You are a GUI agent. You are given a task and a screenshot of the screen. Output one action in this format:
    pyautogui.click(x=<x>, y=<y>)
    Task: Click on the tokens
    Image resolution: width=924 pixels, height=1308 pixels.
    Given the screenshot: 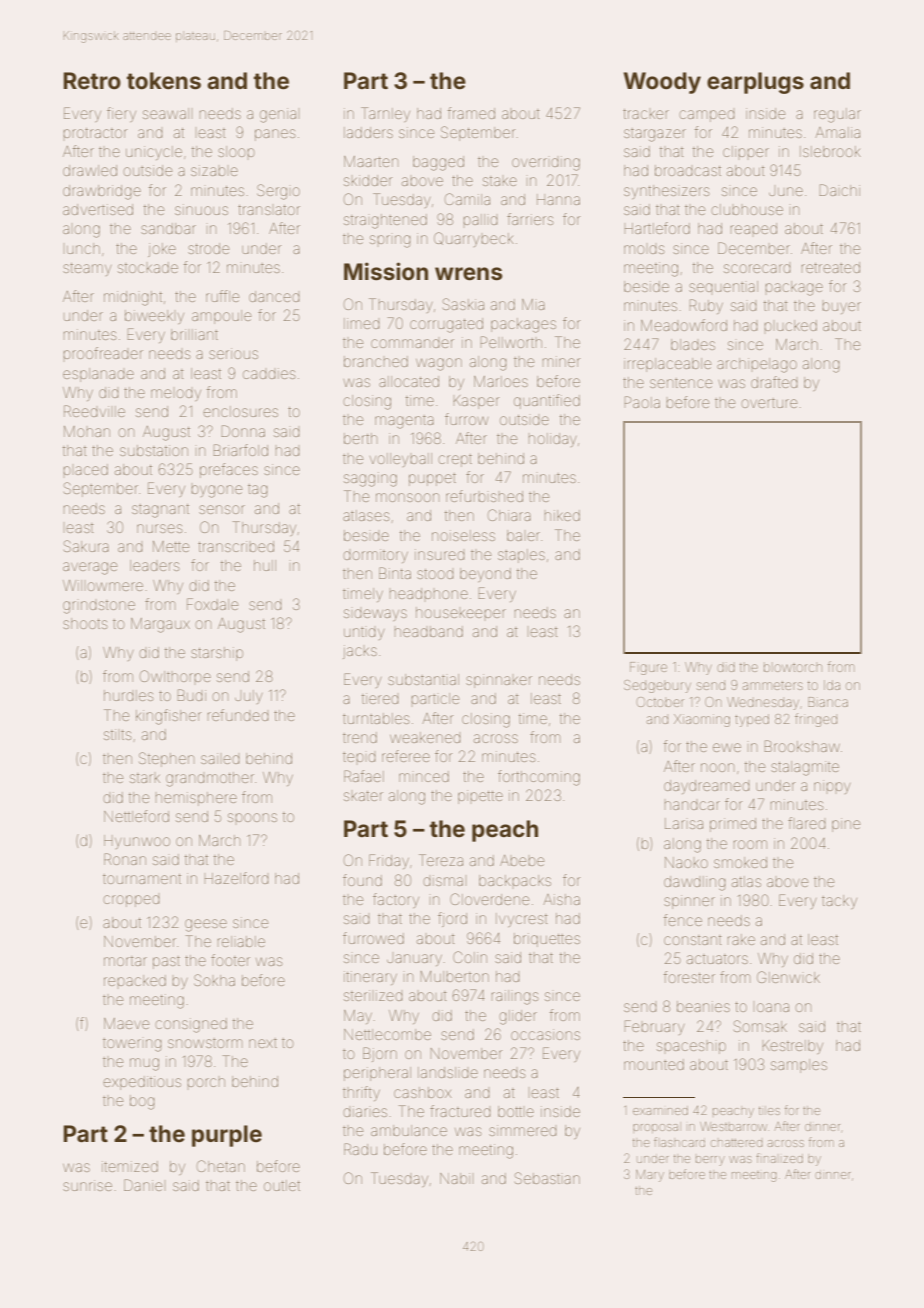 What is the action you would take?
    pyautogui.click(x=164, y=81)
